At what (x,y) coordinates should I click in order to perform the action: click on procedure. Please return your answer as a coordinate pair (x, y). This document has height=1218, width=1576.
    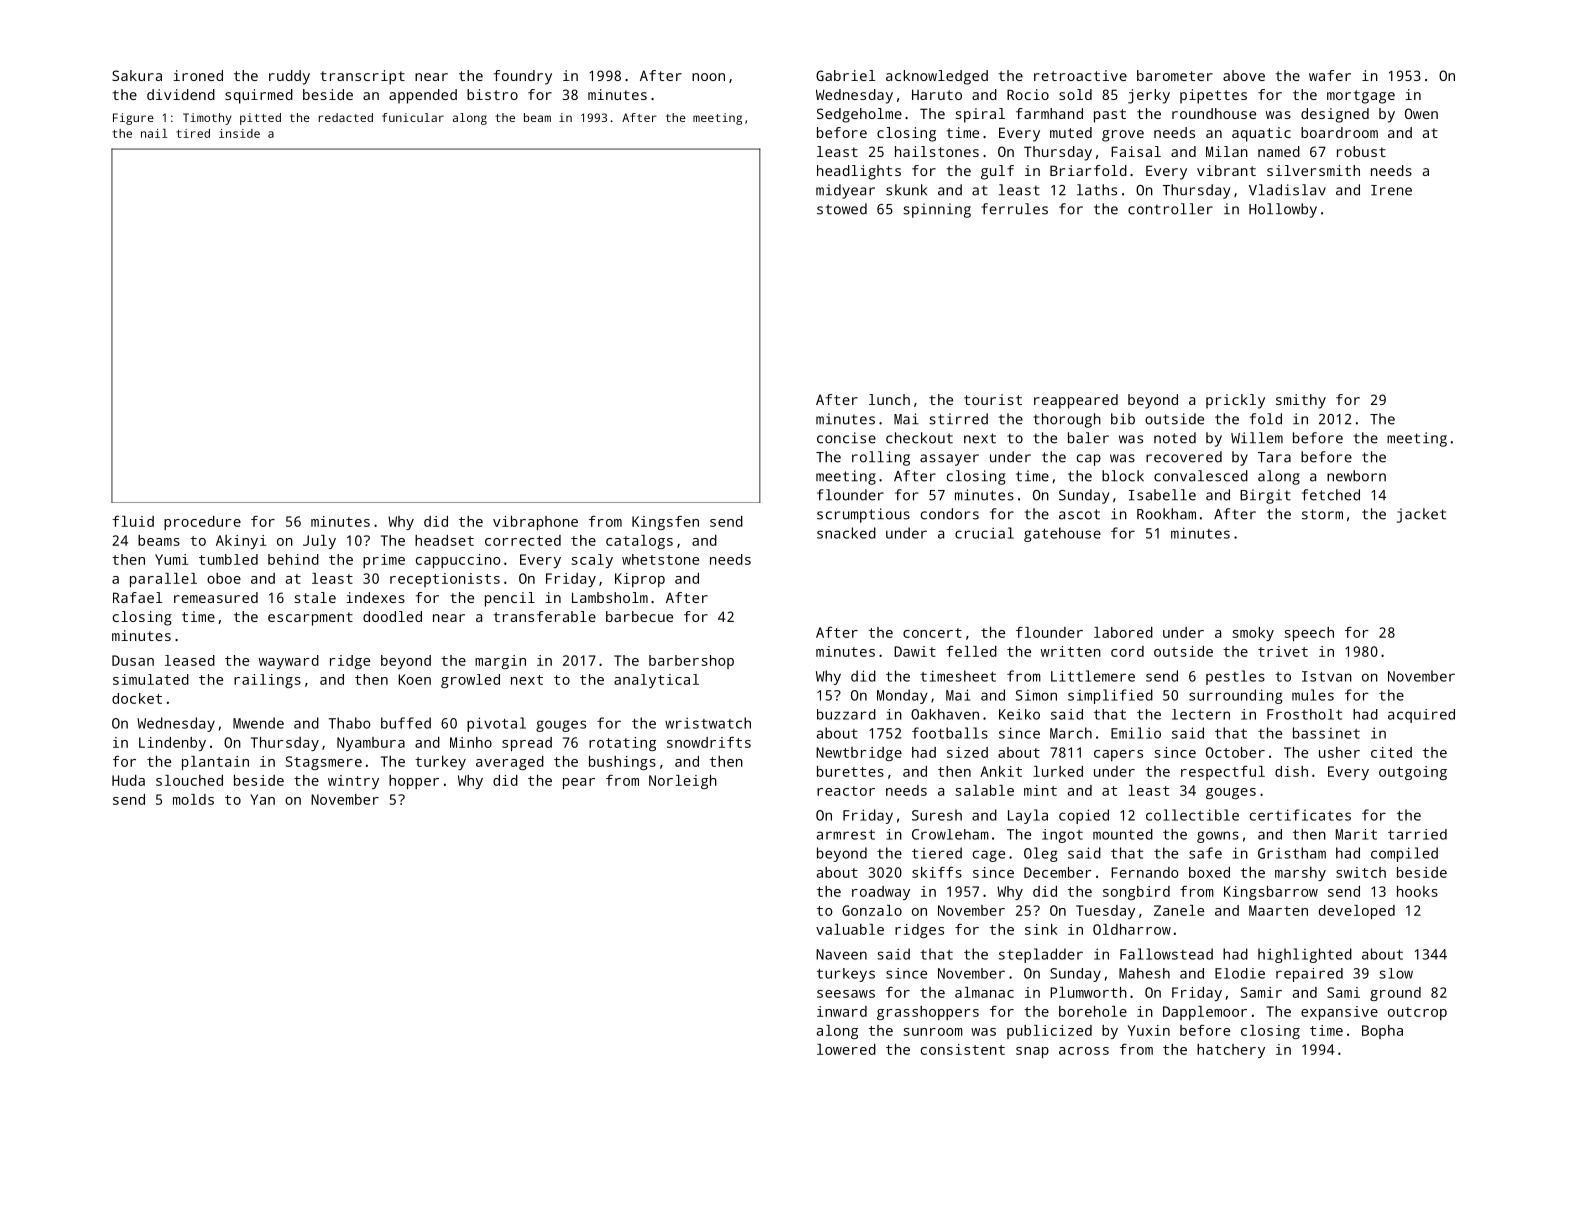
    Looking at the image, I should click on (202, 523).
